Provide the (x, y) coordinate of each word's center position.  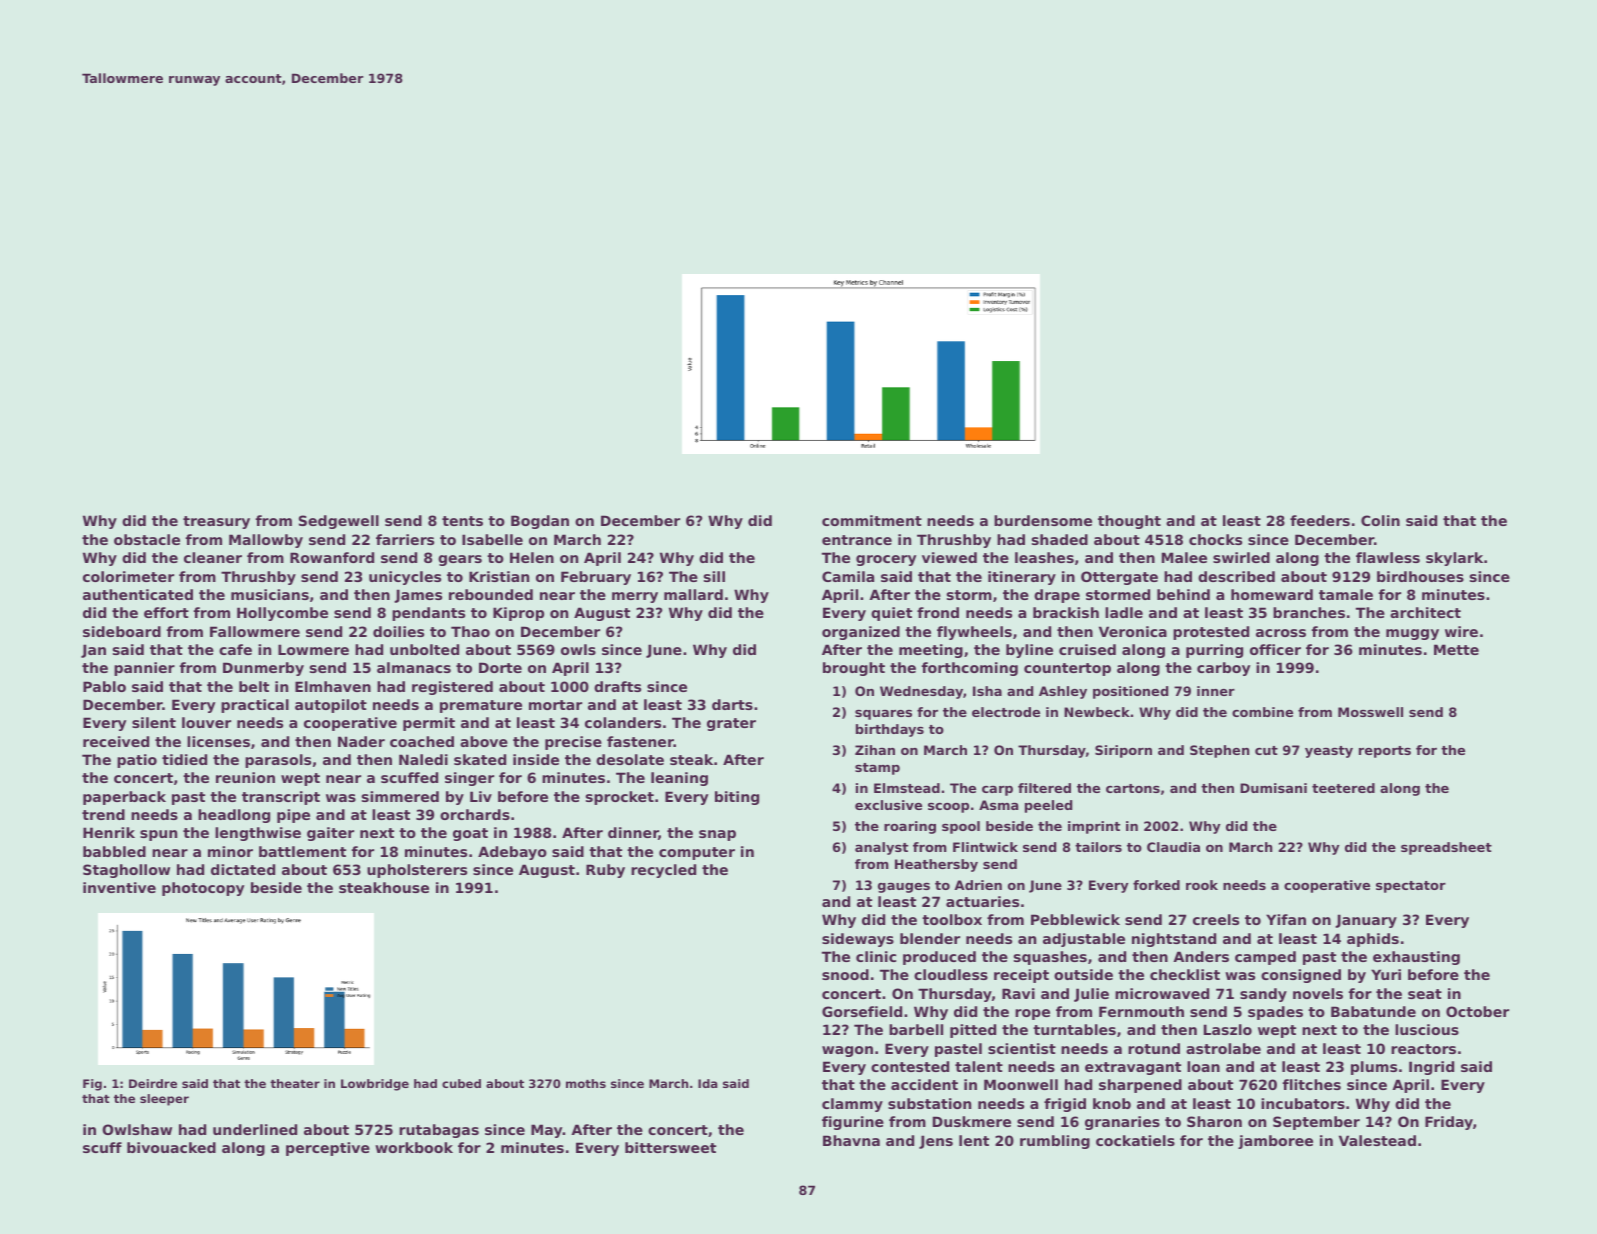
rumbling (1055, 1142)
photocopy (203, 889)
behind (1183, 594)
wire (1461, 631)
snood (845, 974)
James (418, 596)
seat (1425, 994)
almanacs (414, 667)
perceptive (328, 1149)
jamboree (1275, 1142)
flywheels (974, 633)
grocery (886, 560)
